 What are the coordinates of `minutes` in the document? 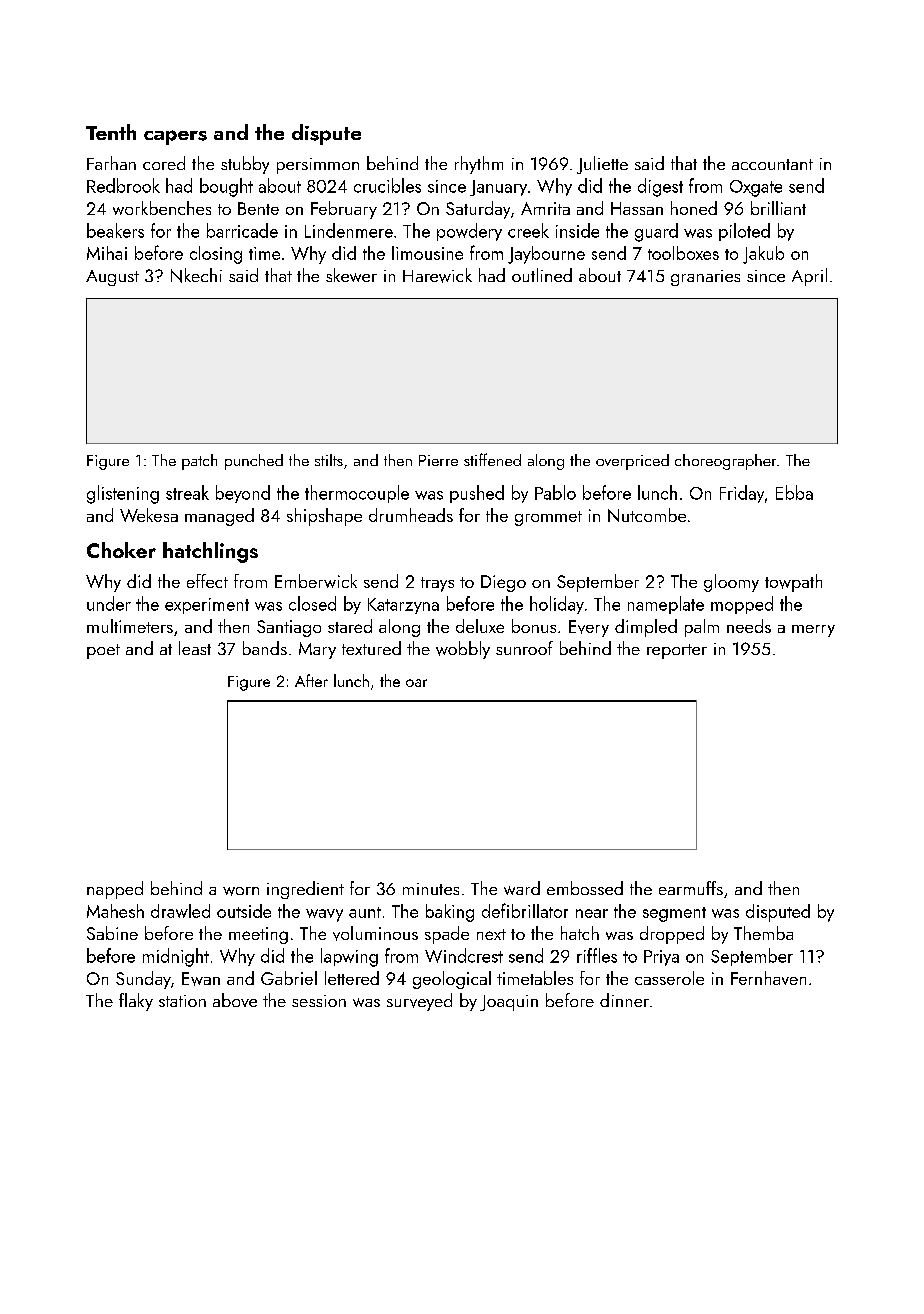 It's located at (431, 889).
